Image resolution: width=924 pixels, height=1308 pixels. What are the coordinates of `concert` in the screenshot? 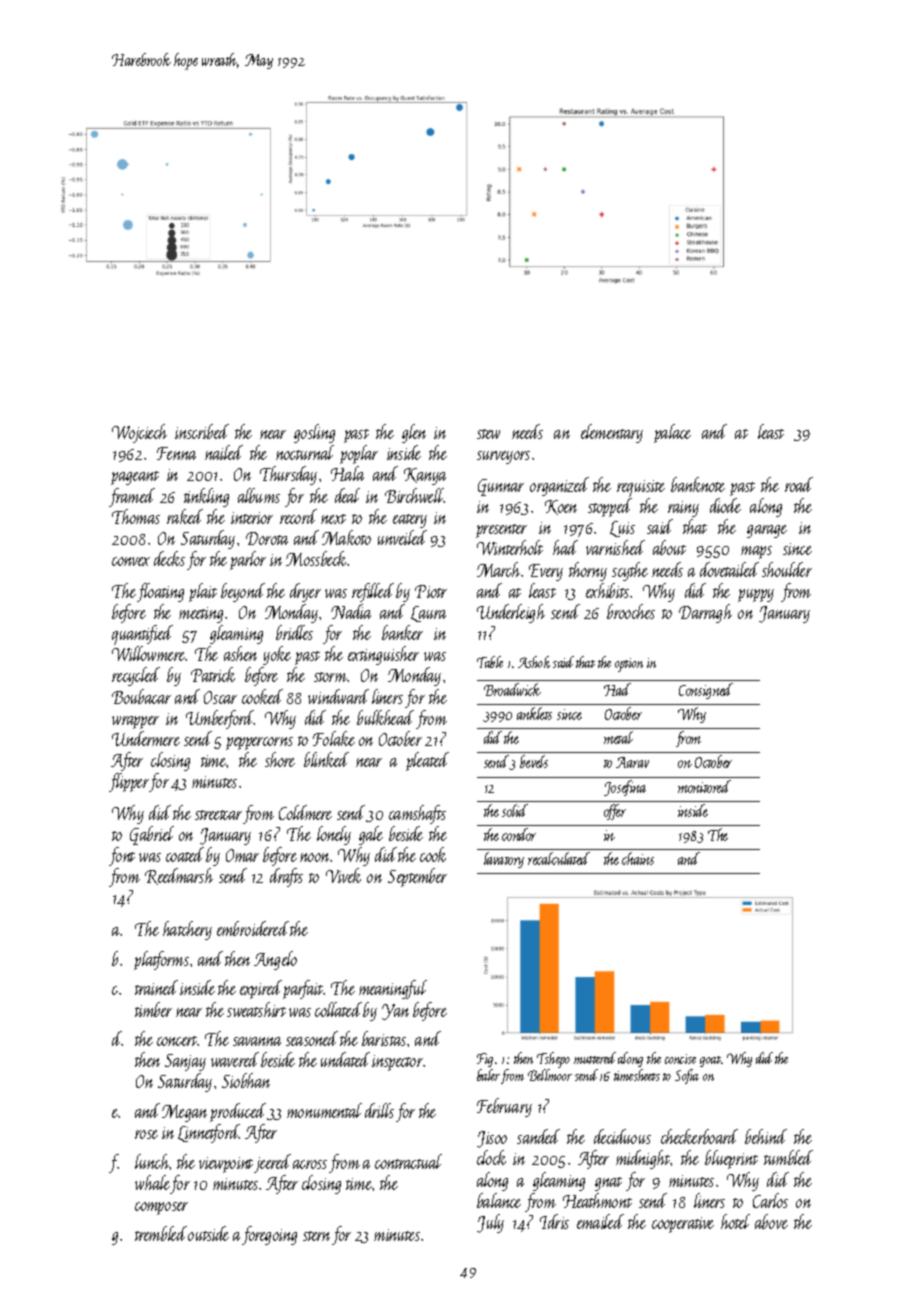 It's located at (177, 1041).
